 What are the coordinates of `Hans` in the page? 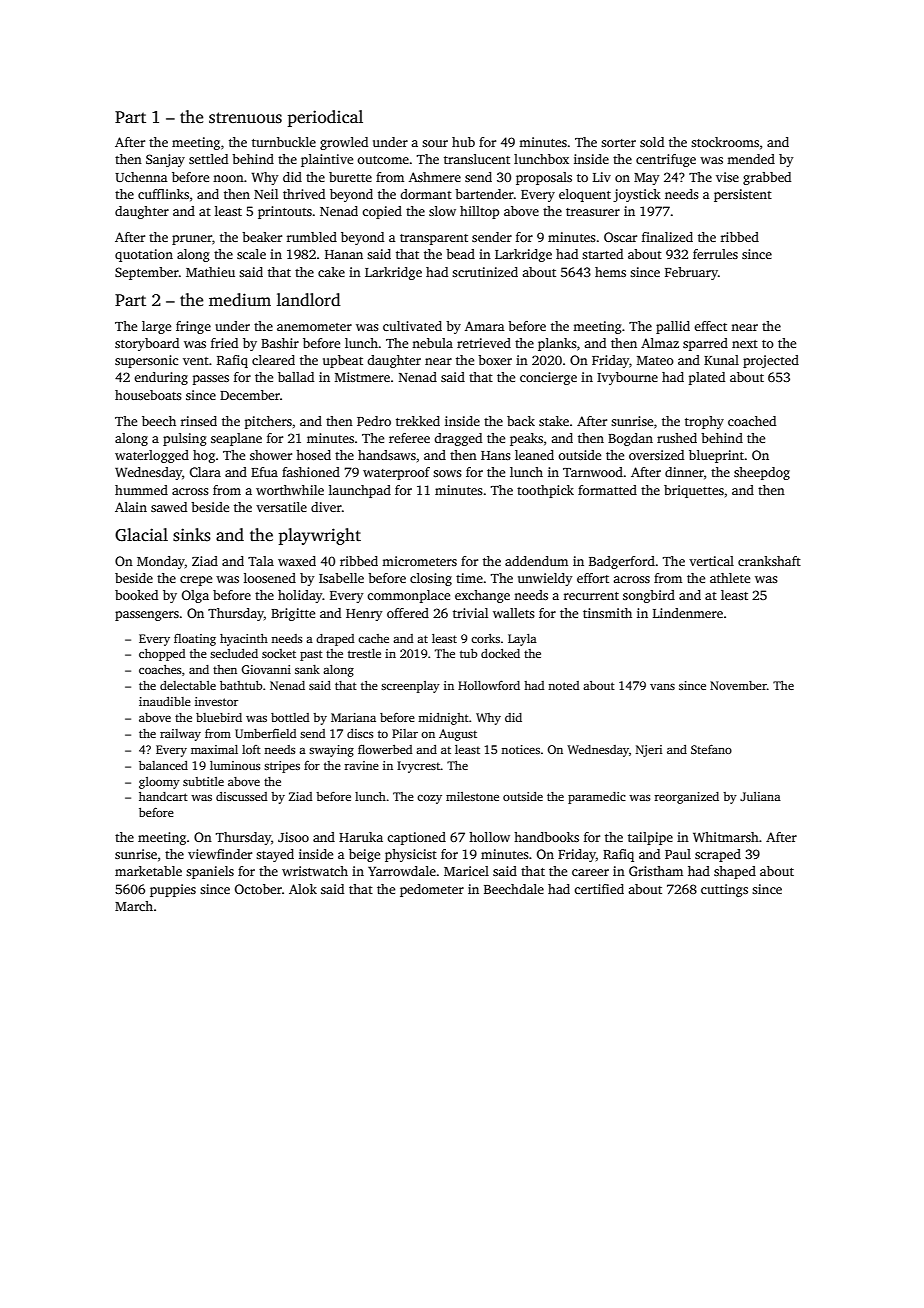 It's located at (496, 455).
